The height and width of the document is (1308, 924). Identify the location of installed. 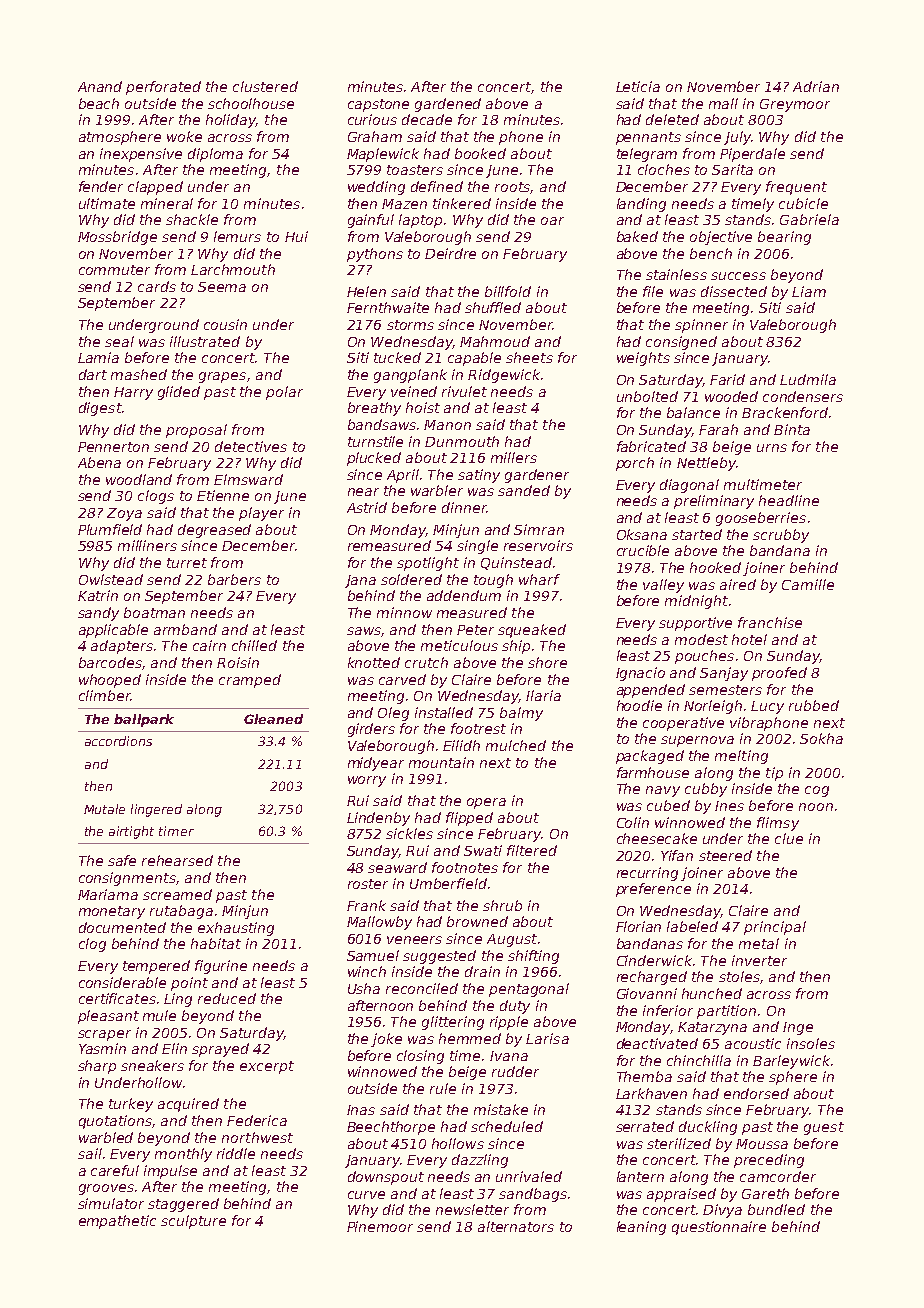
(444, 712).
